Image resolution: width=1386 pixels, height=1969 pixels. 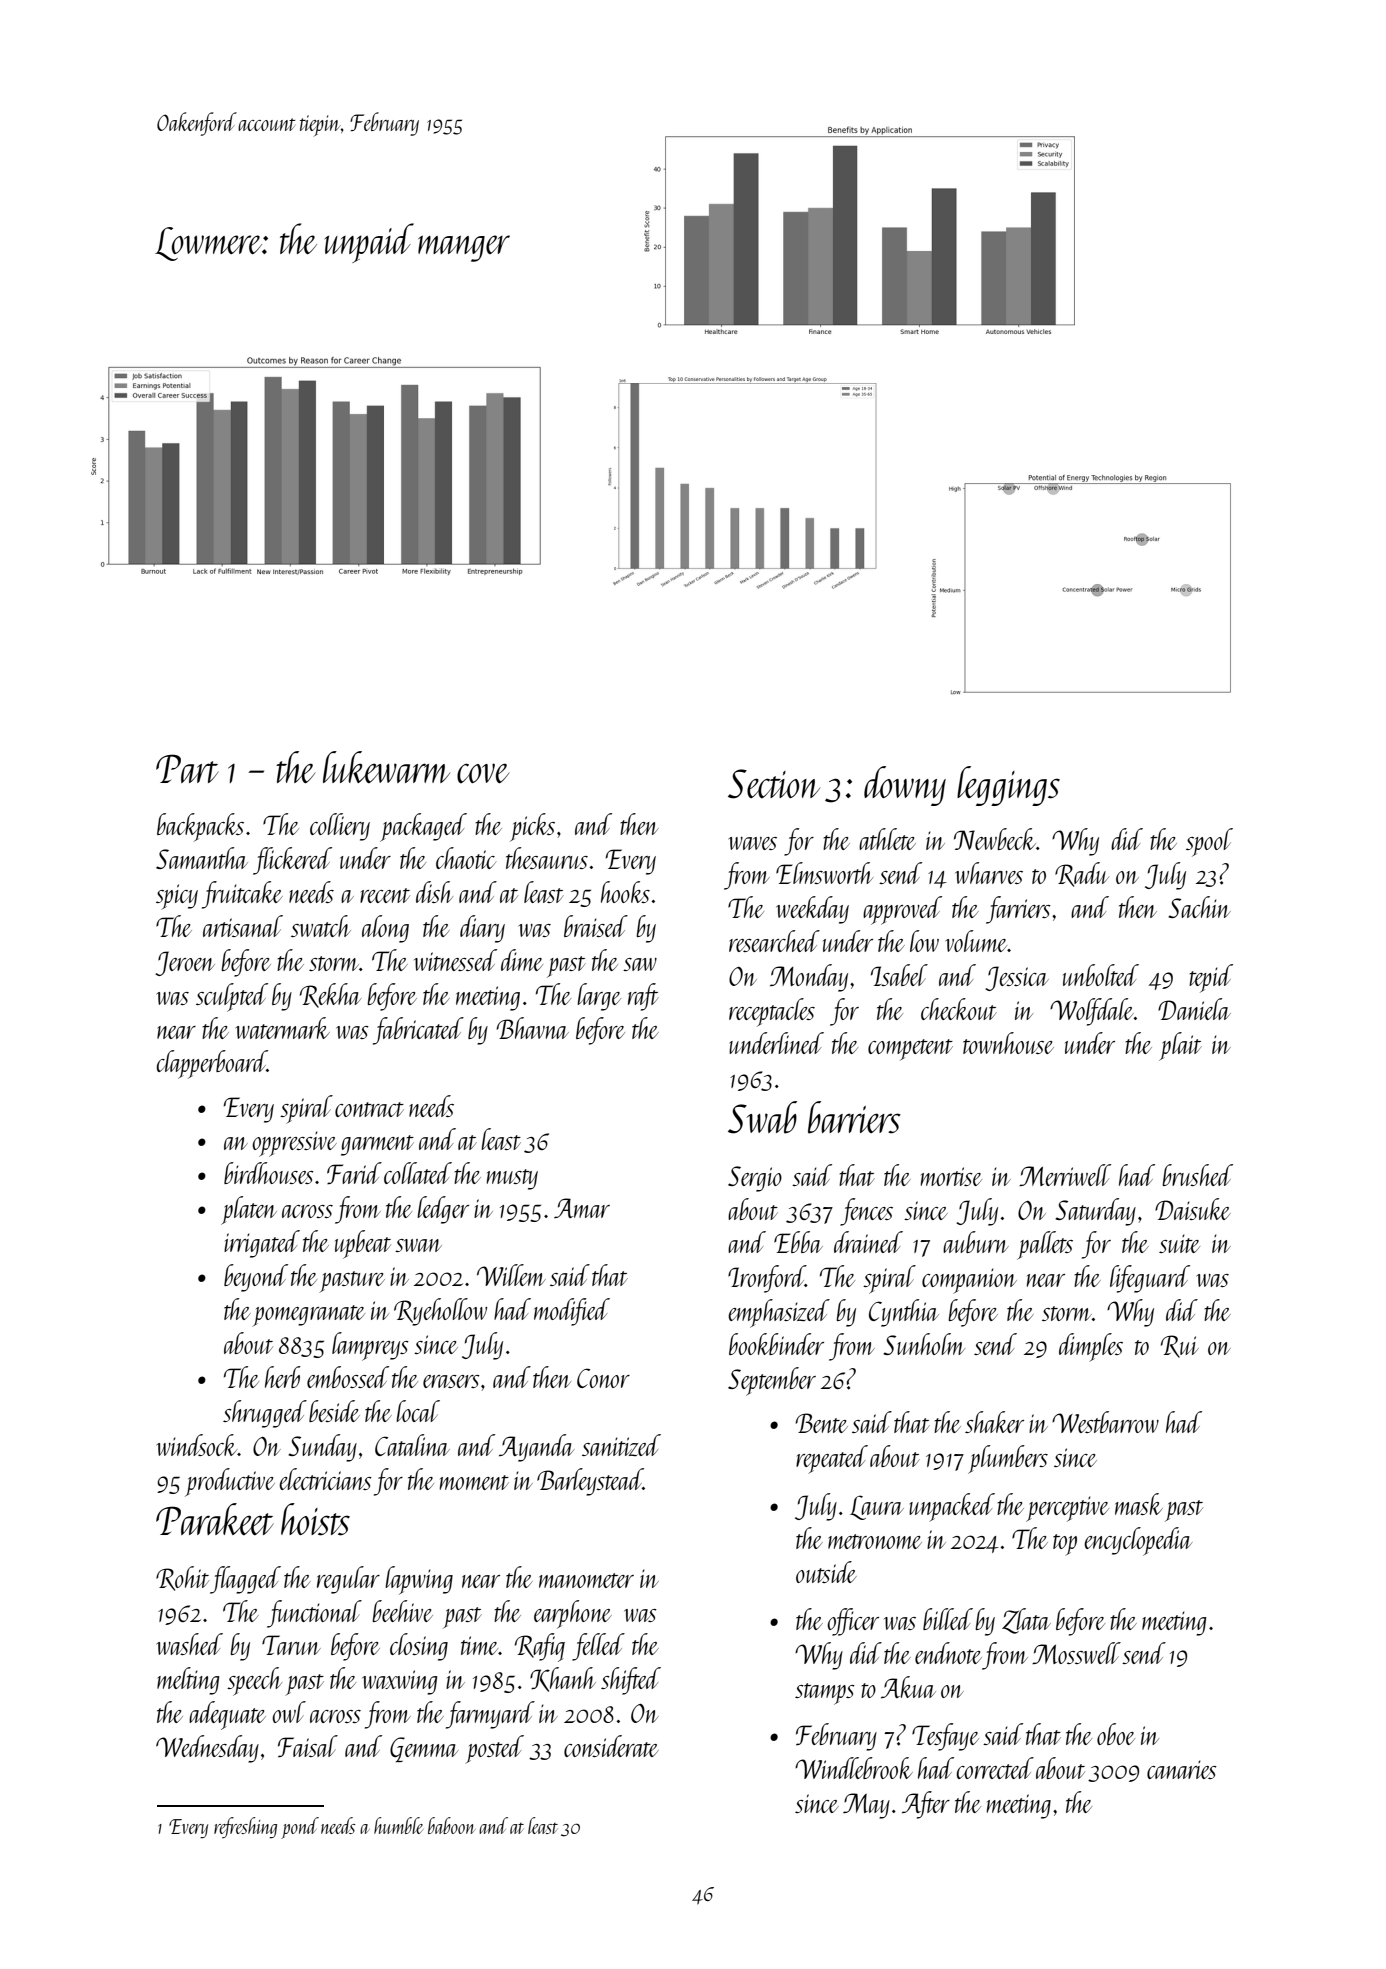 What do you see at coordinates (994, 1422) in the image?
I see `shaker` at bounding box center [994, 1422].
